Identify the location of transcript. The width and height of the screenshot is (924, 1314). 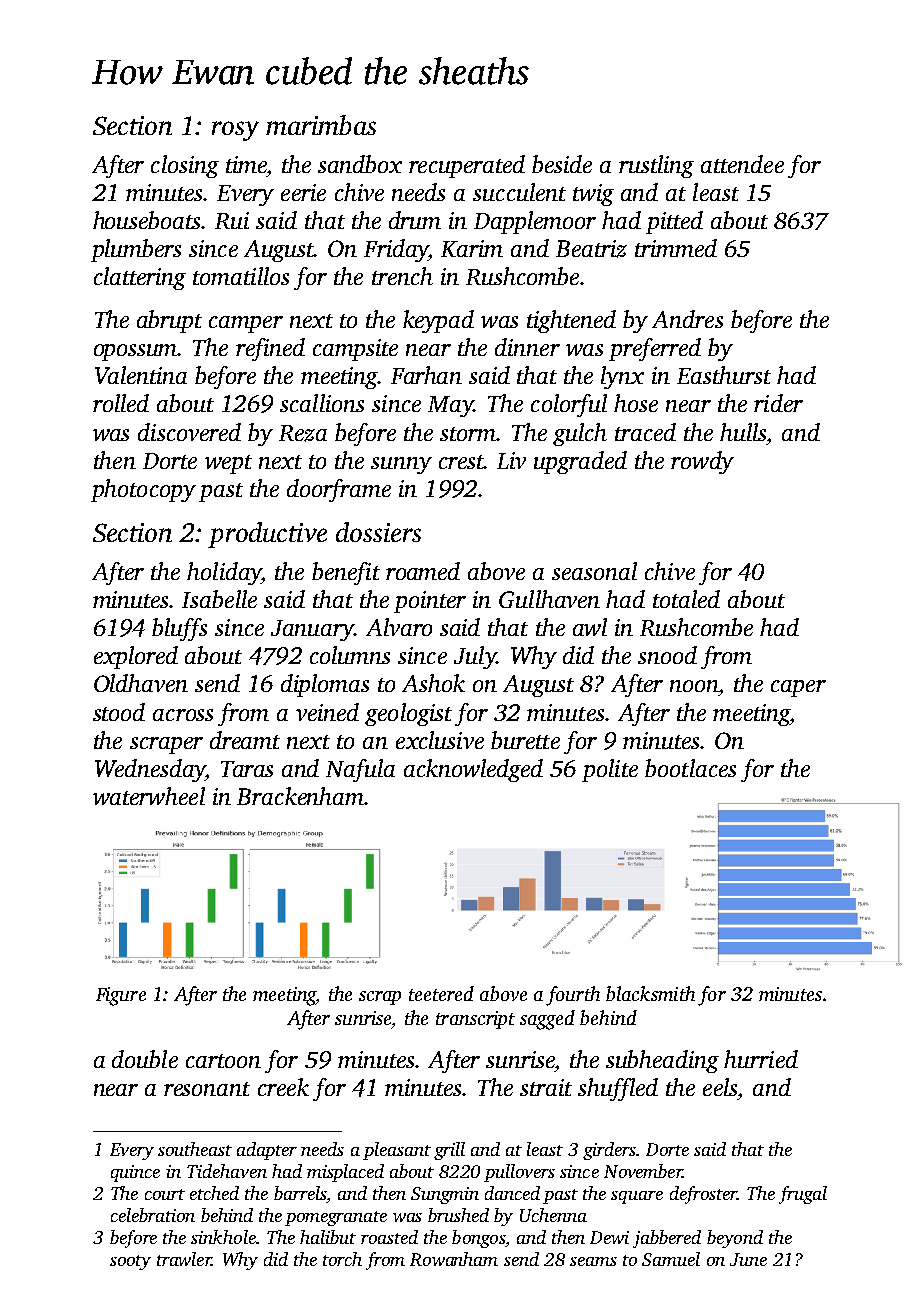
(475, 1020).
